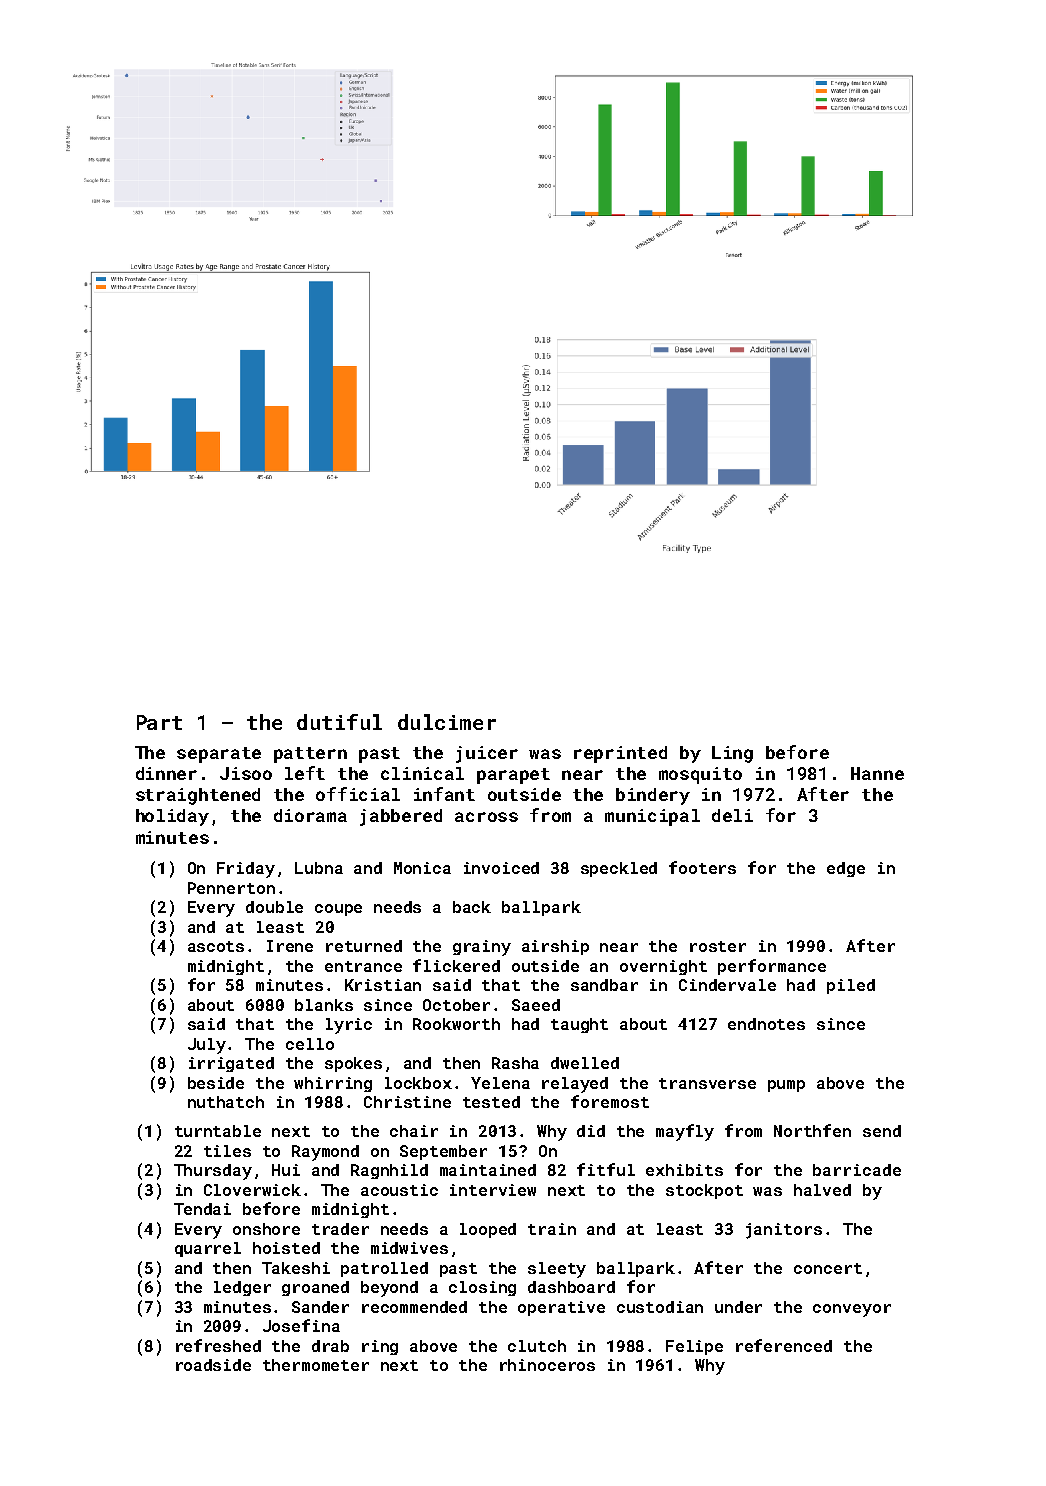 This image has height=1486, width=1046. I want to click on dulcimer, so click(447, 722).
